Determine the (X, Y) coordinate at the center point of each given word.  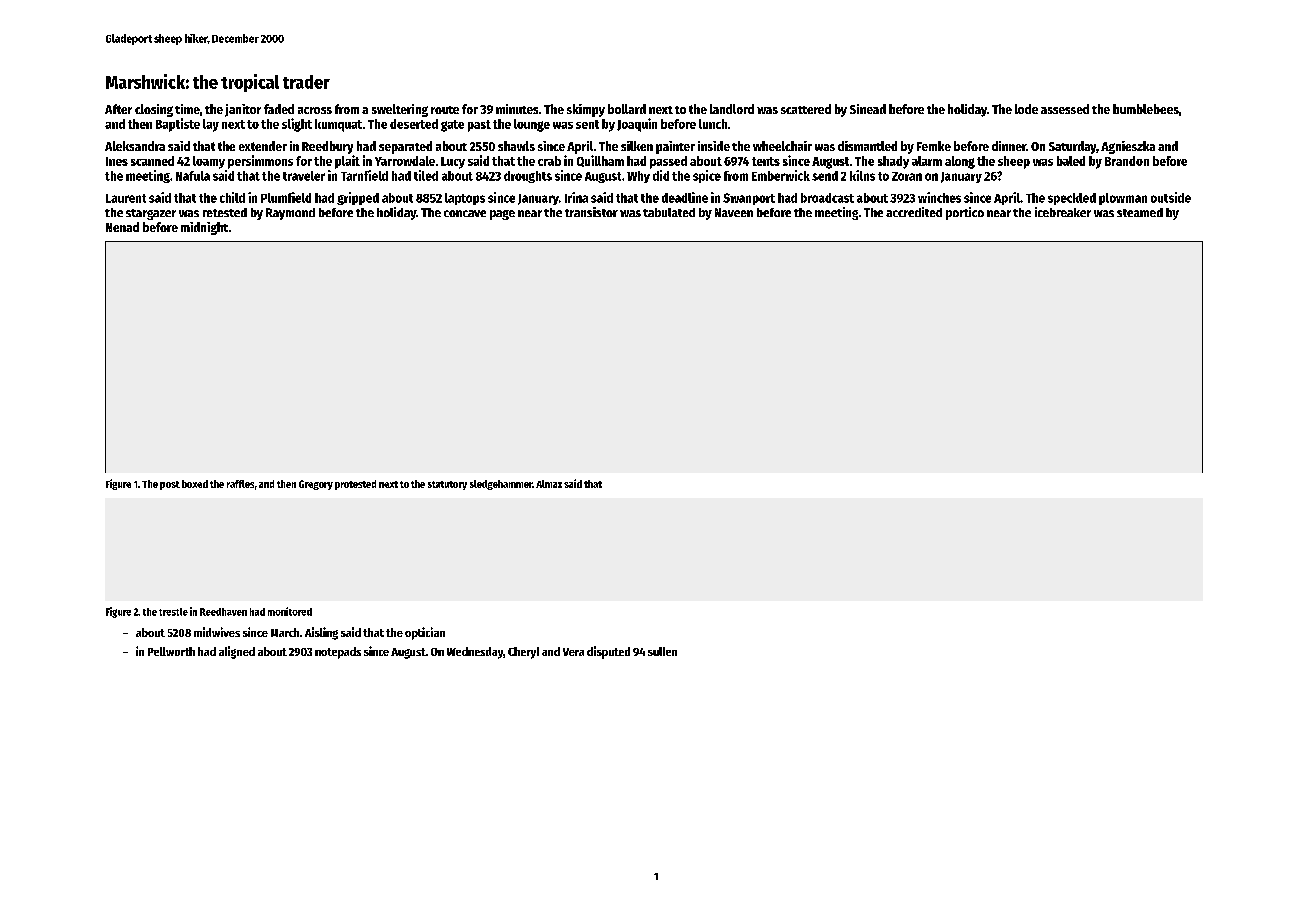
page (502, 215)
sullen (662, 651)
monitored (290, 611)
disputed (608, 652)
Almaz (549, 484)
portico (965, 213)
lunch (713, 124)
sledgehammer (501, 485)
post (170, 485)
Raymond (290, 214)
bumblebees (1146, 109)
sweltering (400, 110)
